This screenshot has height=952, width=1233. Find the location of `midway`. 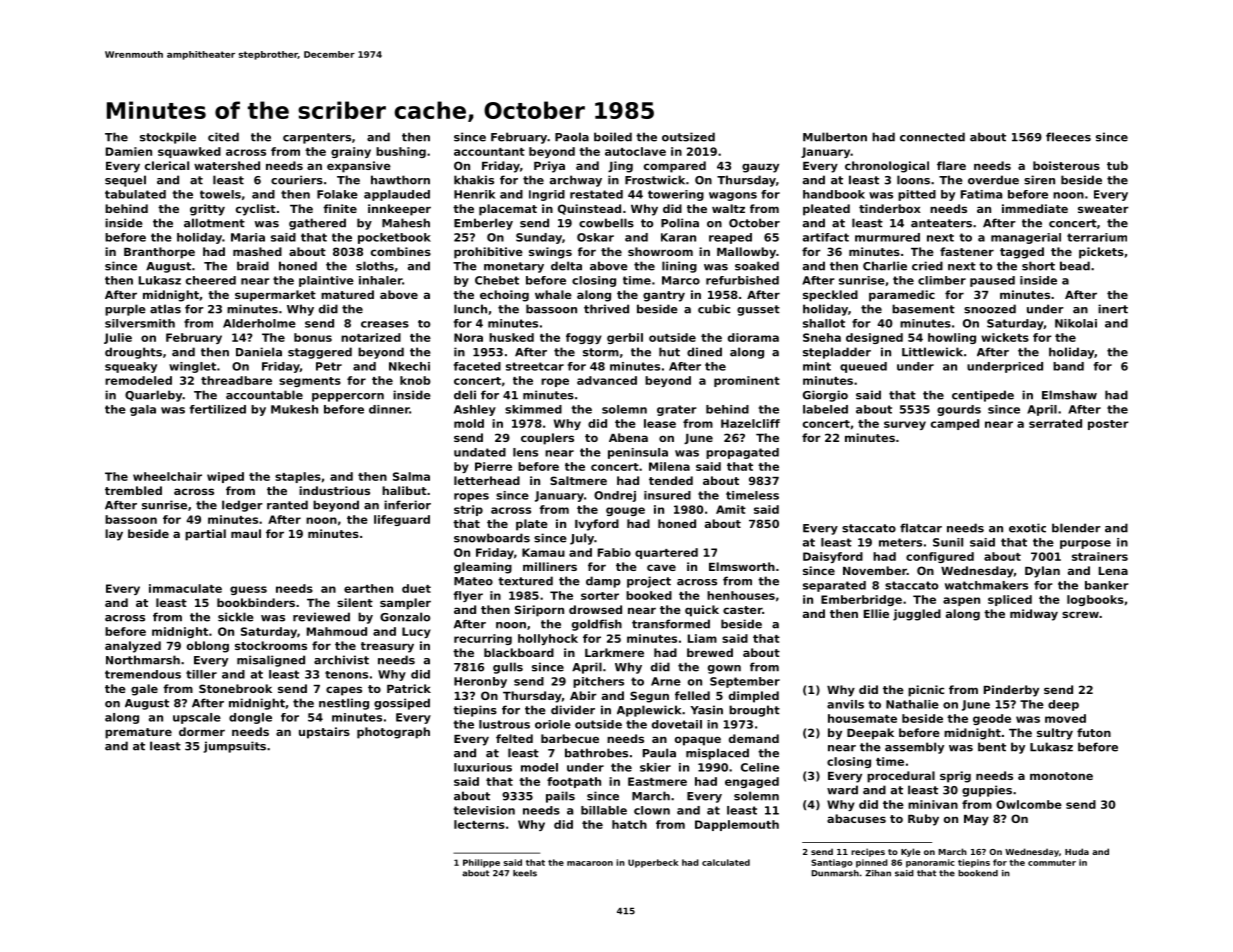

midway is located at coordinates (1034, 615).
